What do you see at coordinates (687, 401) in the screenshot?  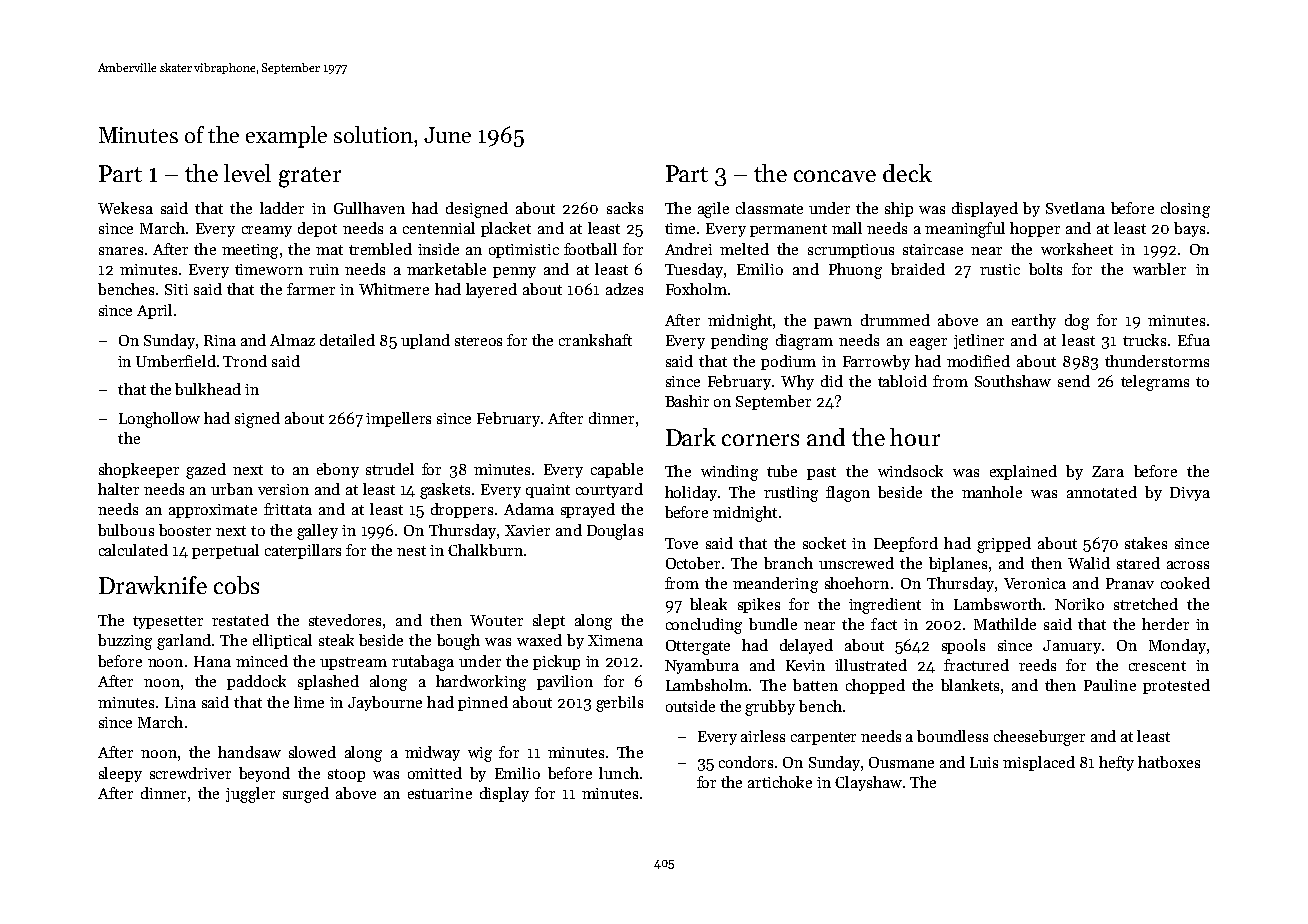 I see `Bashir` at bounding box center [687, 401].
